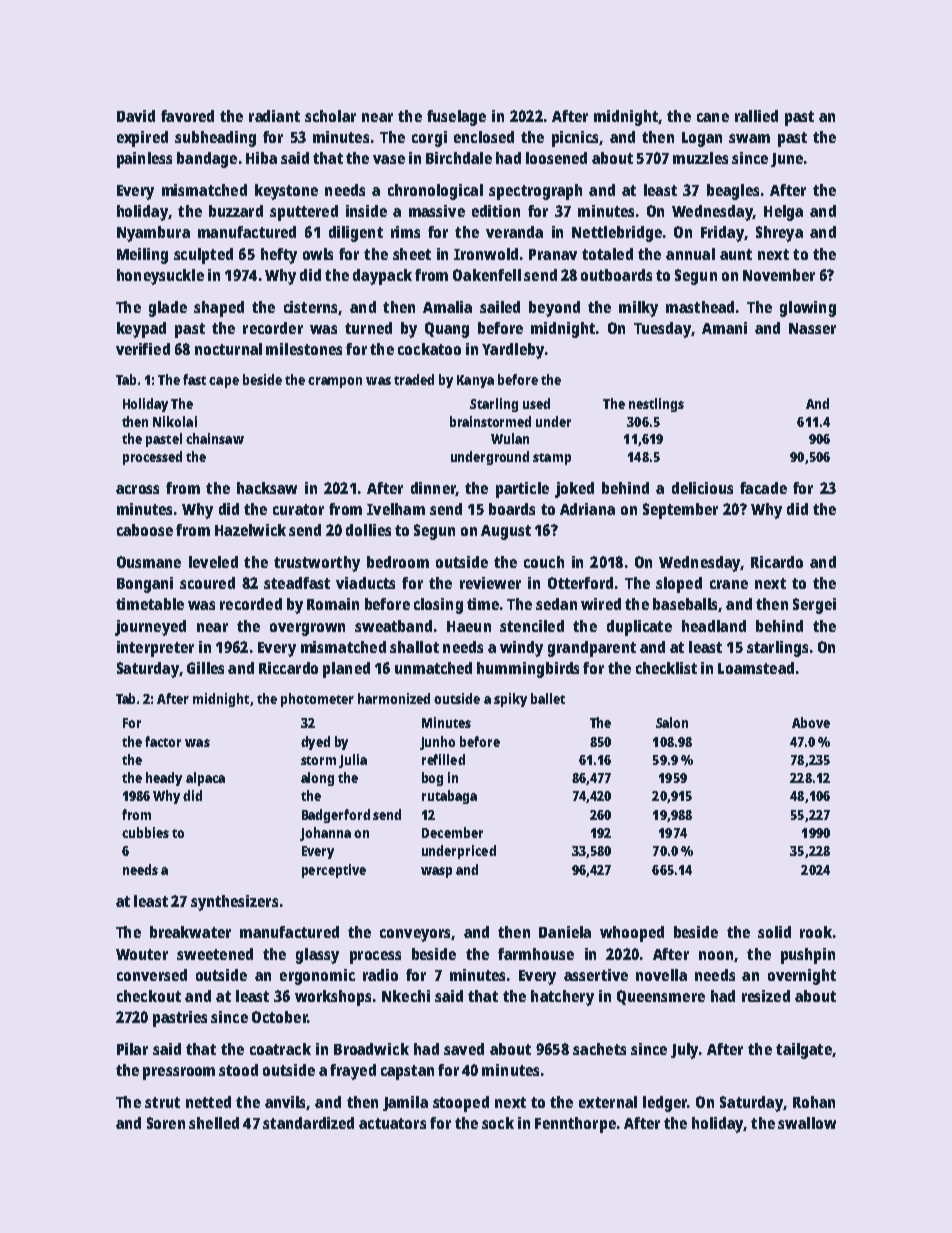 Image resolution: width=952 pixels, height=1233 pixels. Describe the element at coordinates (415, 935) in the document. I see `conveyors` at that location.
